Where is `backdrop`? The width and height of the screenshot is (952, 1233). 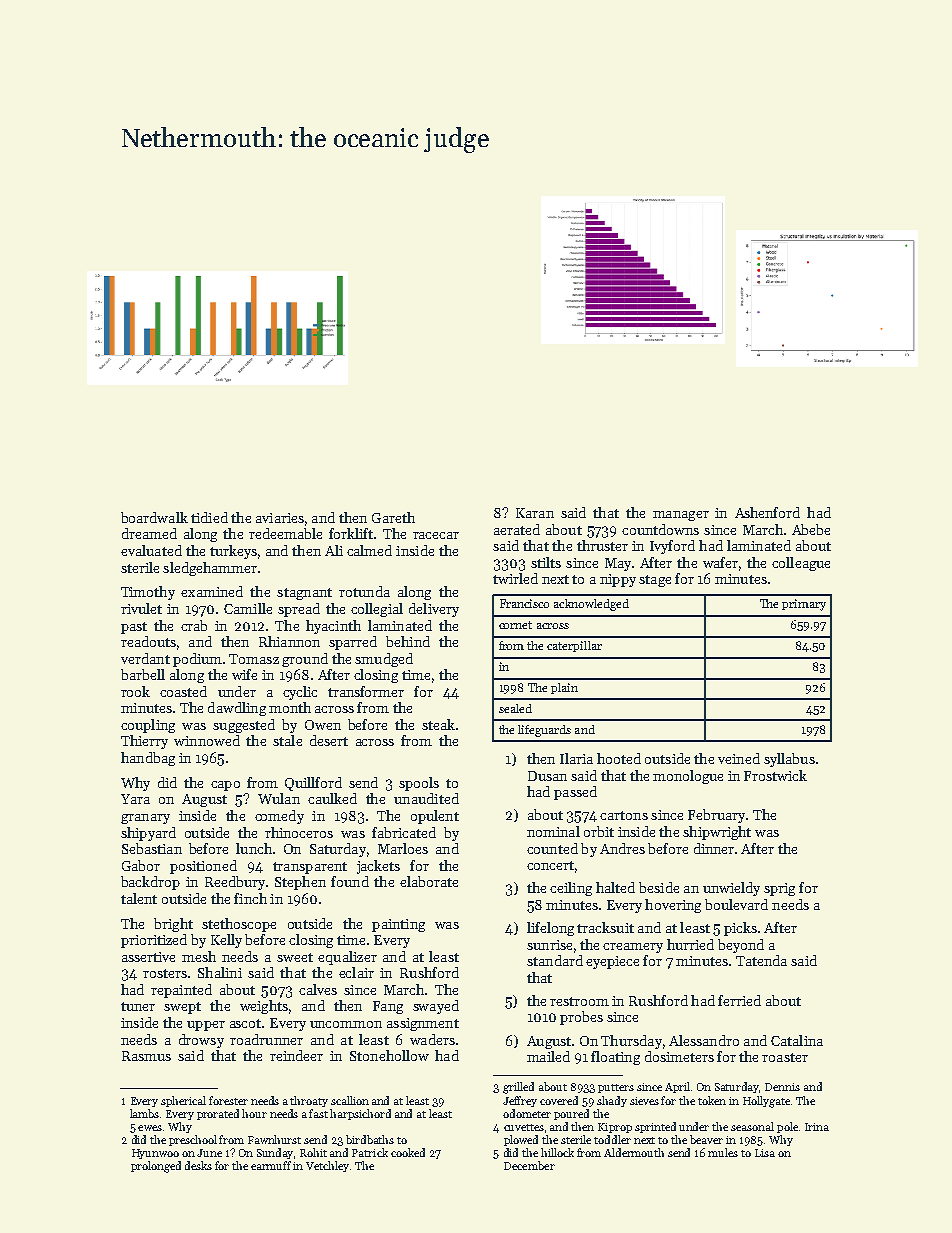
backdrop is located at coordinates (150, 883).
